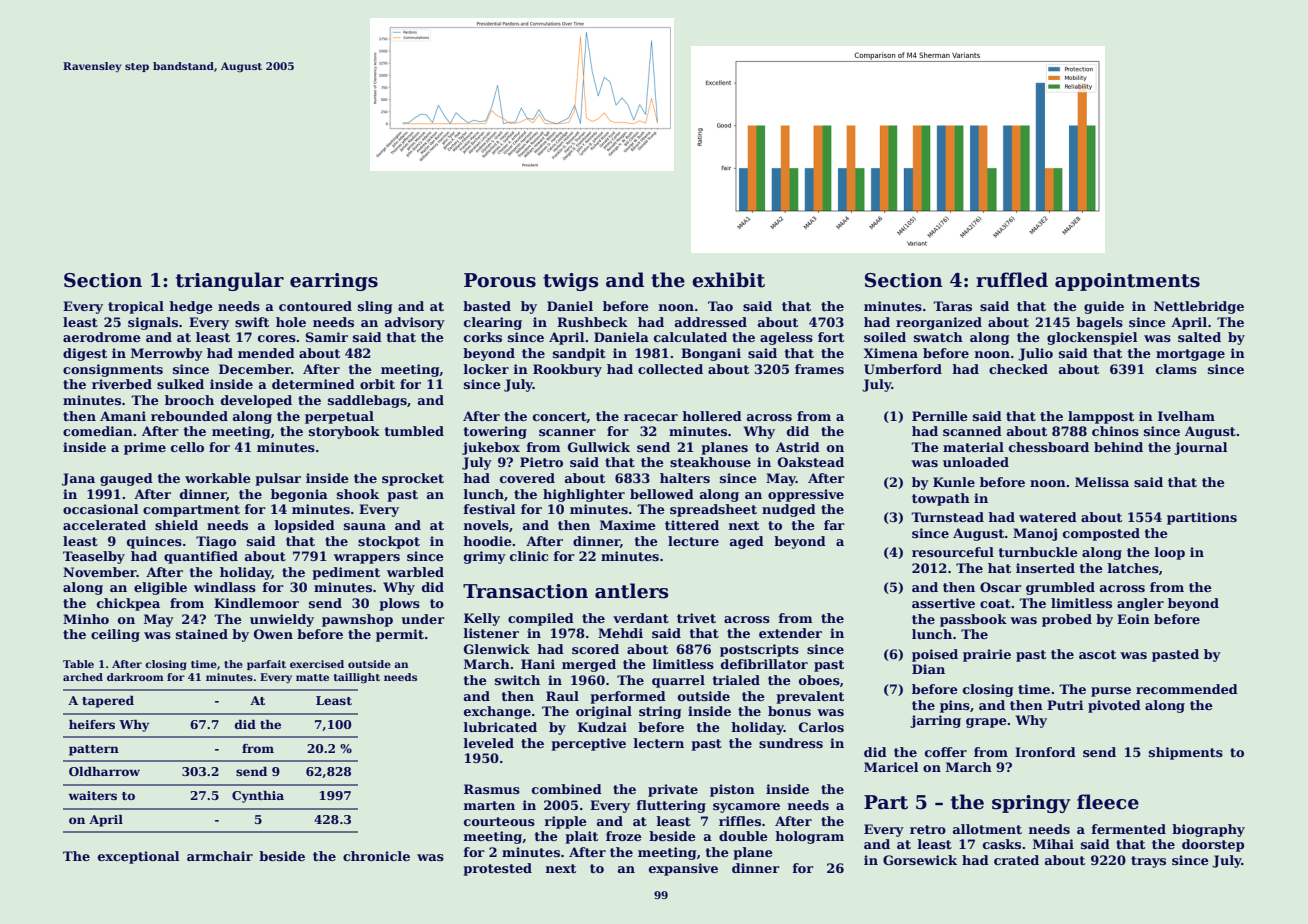 The width and height of the document is (1308, 924). I want to click on expansive, so click(683, 869).
